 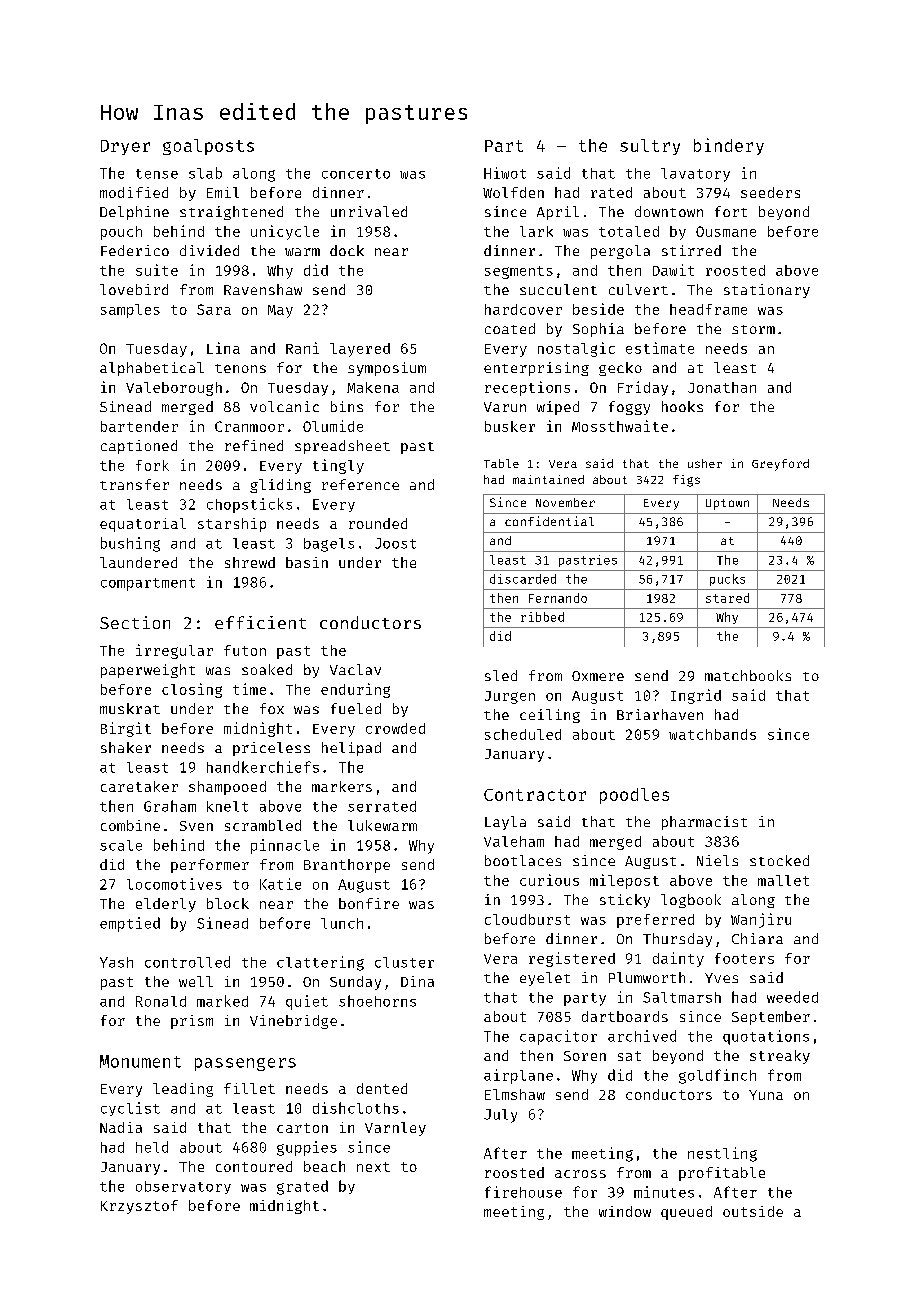 What do you see at coordinates (302, 1128) in the image?
I see `carton` at bounding box center [302, 1128].
